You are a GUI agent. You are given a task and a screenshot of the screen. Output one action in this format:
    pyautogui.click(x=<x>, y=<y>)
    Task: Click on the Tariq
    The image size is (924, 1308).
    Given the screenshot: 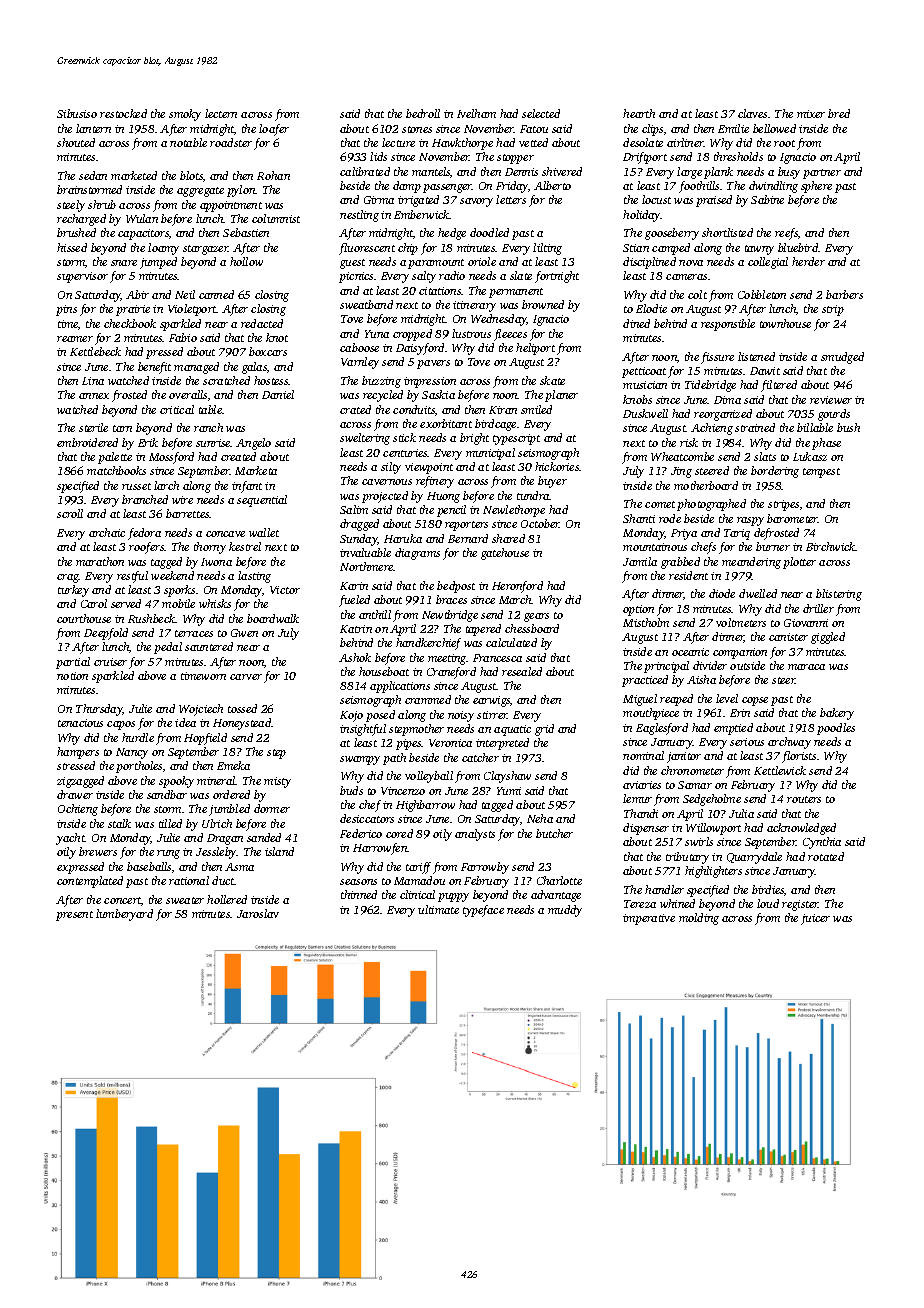 What is the action you would take?
    pyautogui.click(x=737, y=534)
